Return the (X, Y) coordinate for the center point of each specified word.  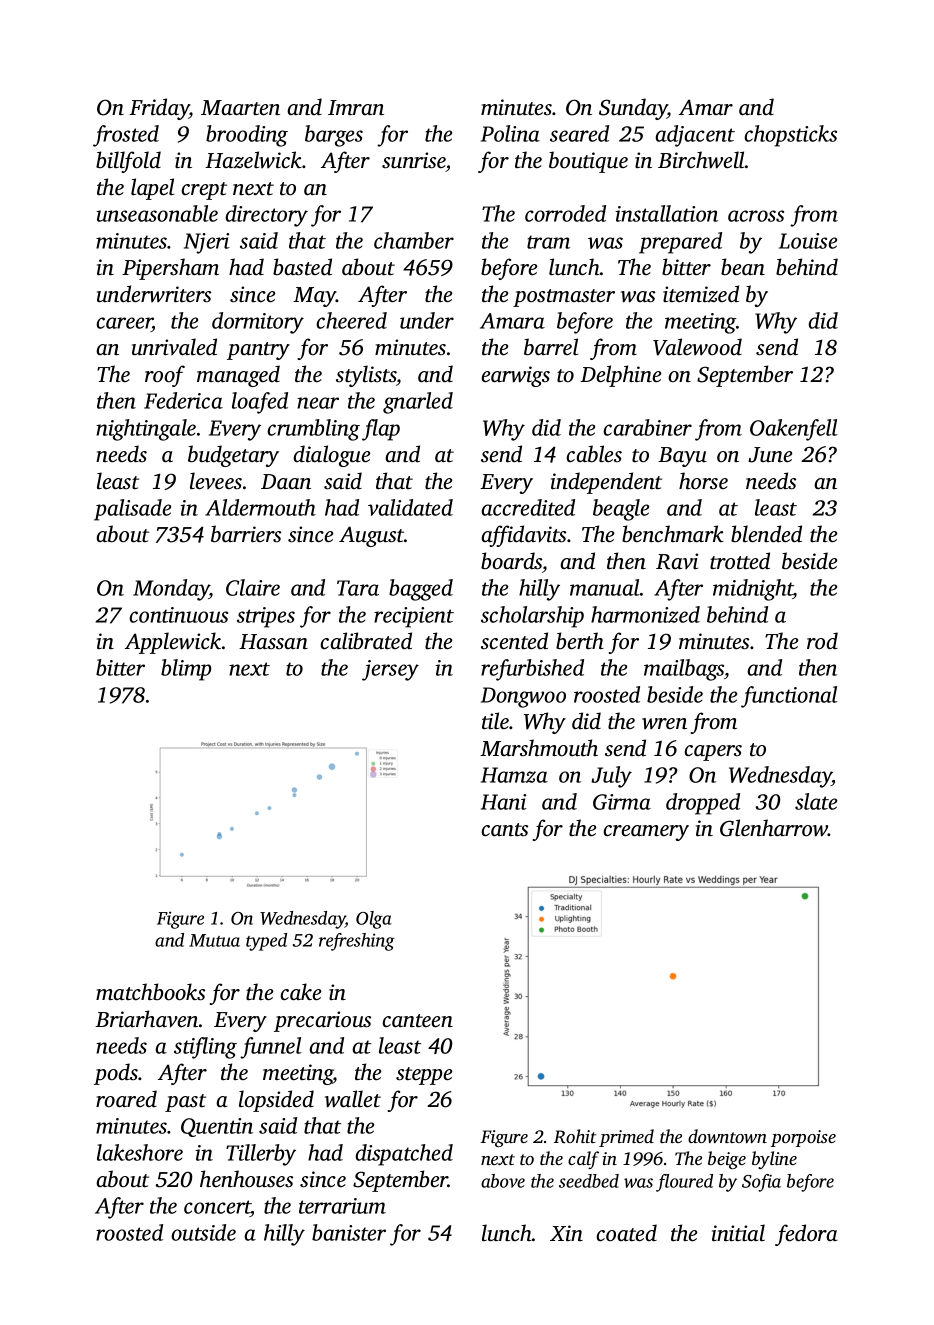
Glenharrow (774, 828)
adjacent (695, 136)
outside (203, 1232)
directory (266, 216)
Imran (356, 107)
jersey (390, 670)
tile (495, 720)
